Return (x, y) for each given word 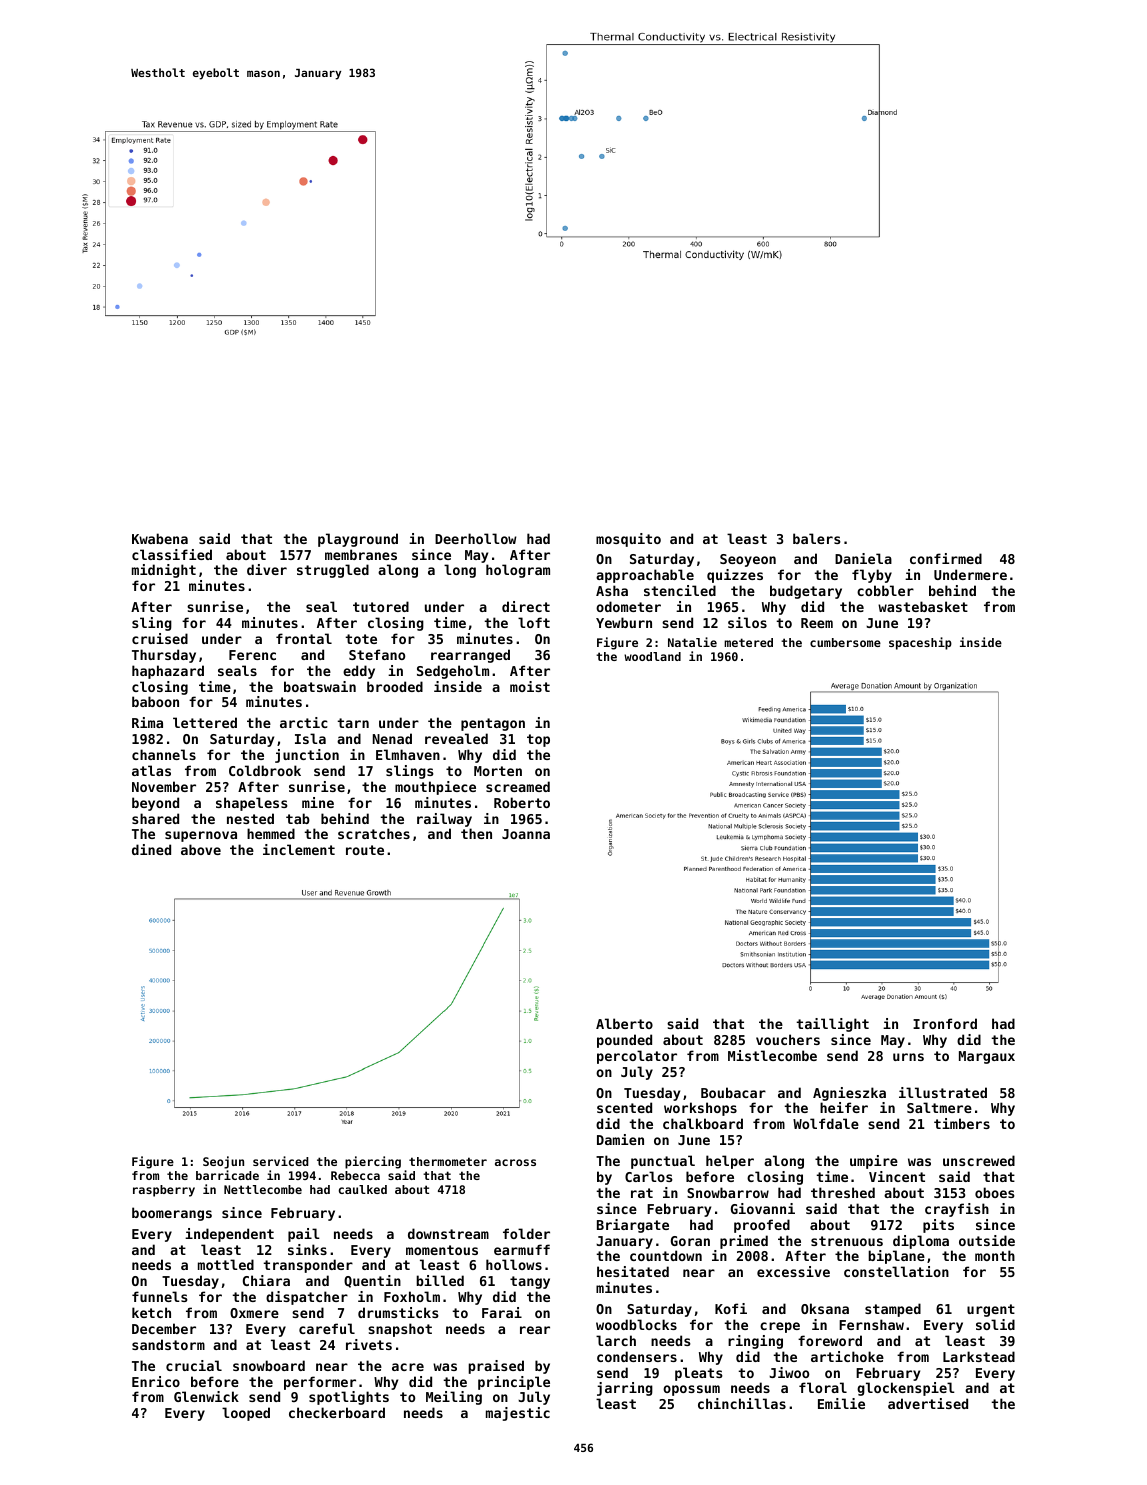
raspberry (164, 1191)
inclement (299, 849)
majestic (518, 1414)
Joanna (526, 834)
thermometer (448, 1161)
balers (817, 538)
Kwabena (160, 538)
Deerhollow (476, 538)
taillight (832, 1025)
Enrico (156, 1381)
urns (908, 1057)
